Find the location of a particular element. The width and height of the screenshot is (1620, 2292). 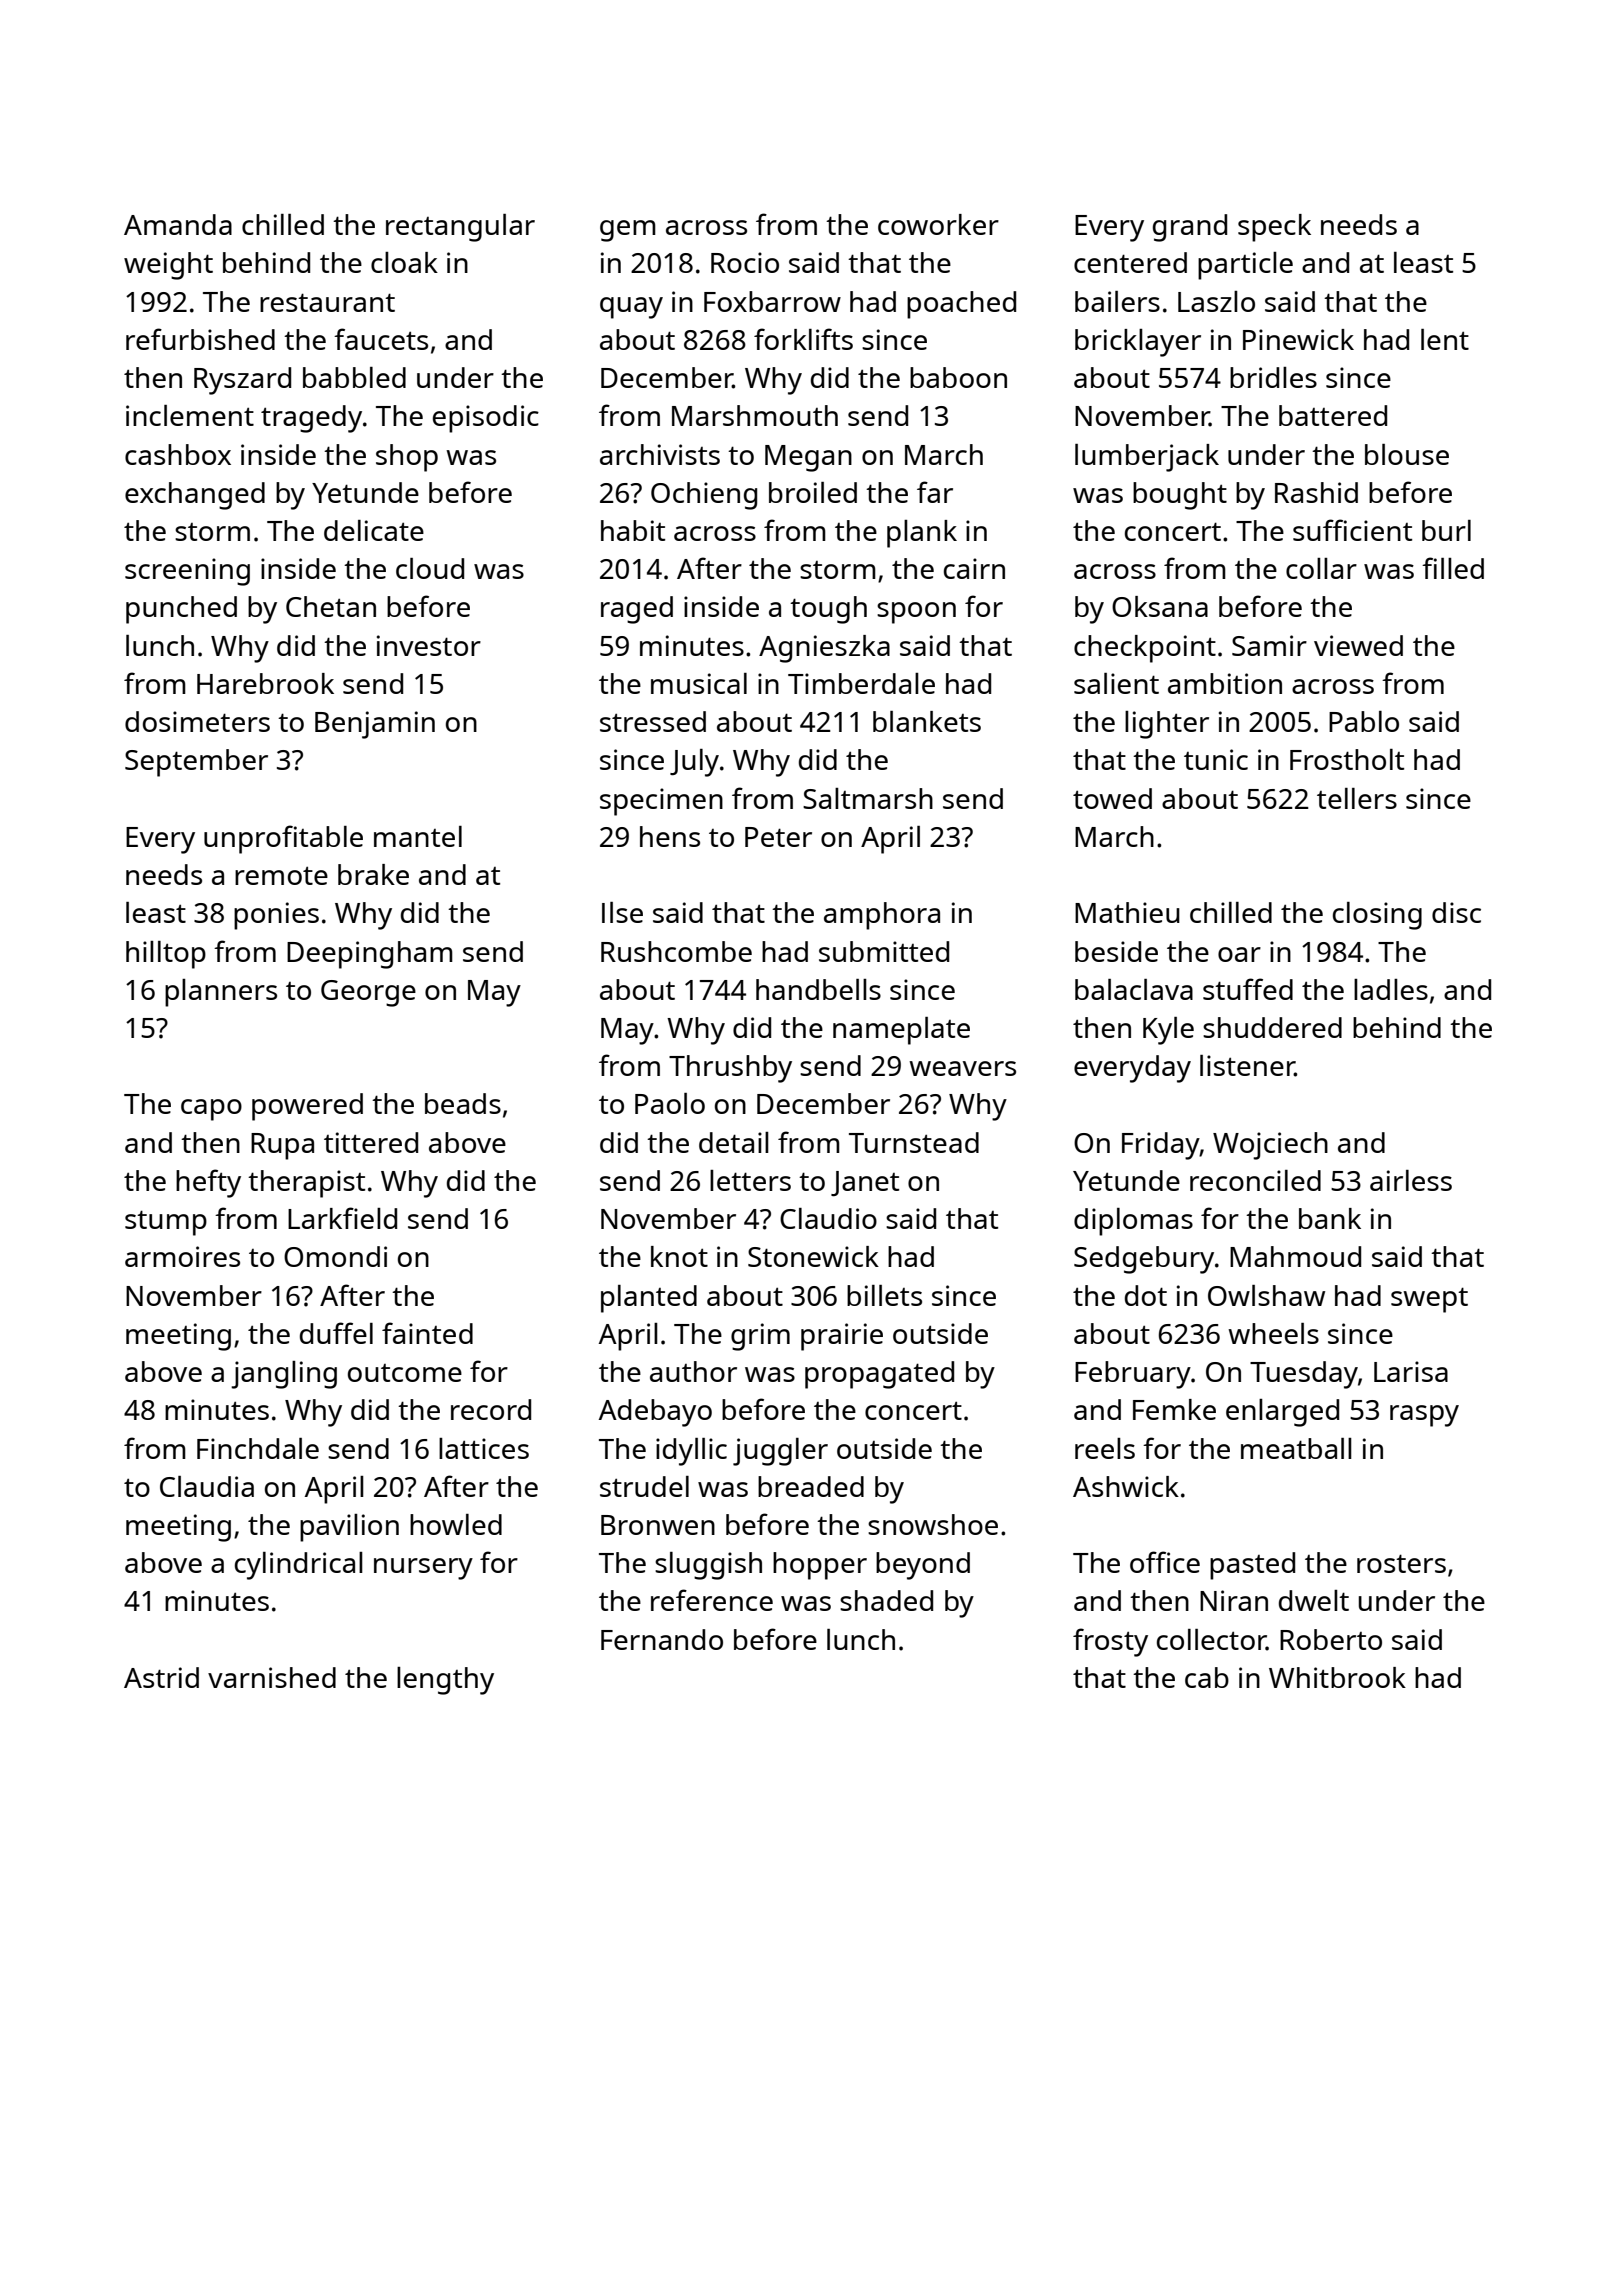

reference is located at coordinates (712, 1600).
